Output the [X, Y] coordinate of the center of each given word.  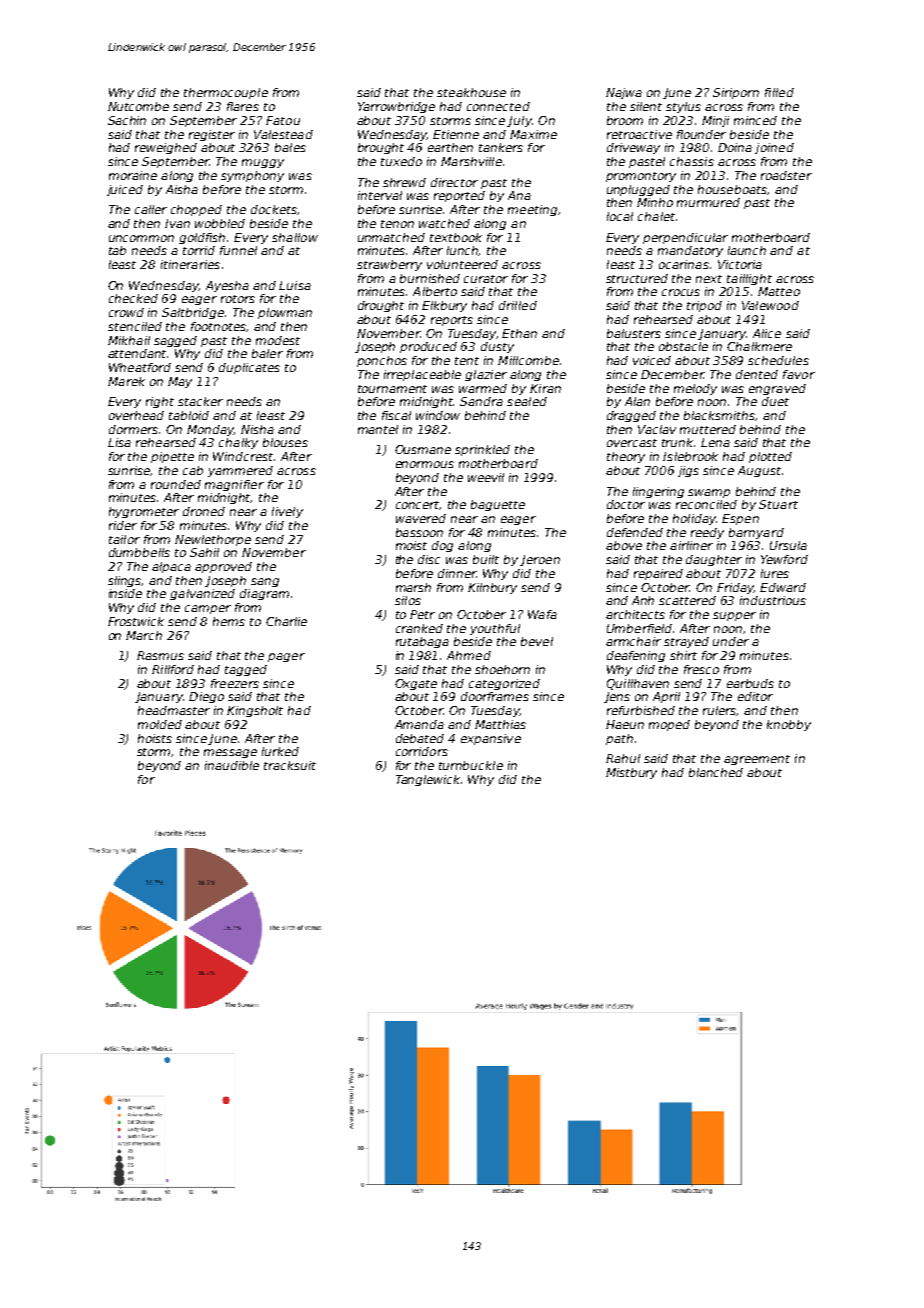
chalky [238, 443]
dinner [457, 573]
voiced [652, 360]
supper [734, 616]
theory [626, 457]
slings [125, 581]
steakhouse [471, 92]
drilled [518, 305]
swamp [709, 493]
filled [779, 92]
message [230, 753]
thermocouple [226, 93]
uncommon [141, 238]
